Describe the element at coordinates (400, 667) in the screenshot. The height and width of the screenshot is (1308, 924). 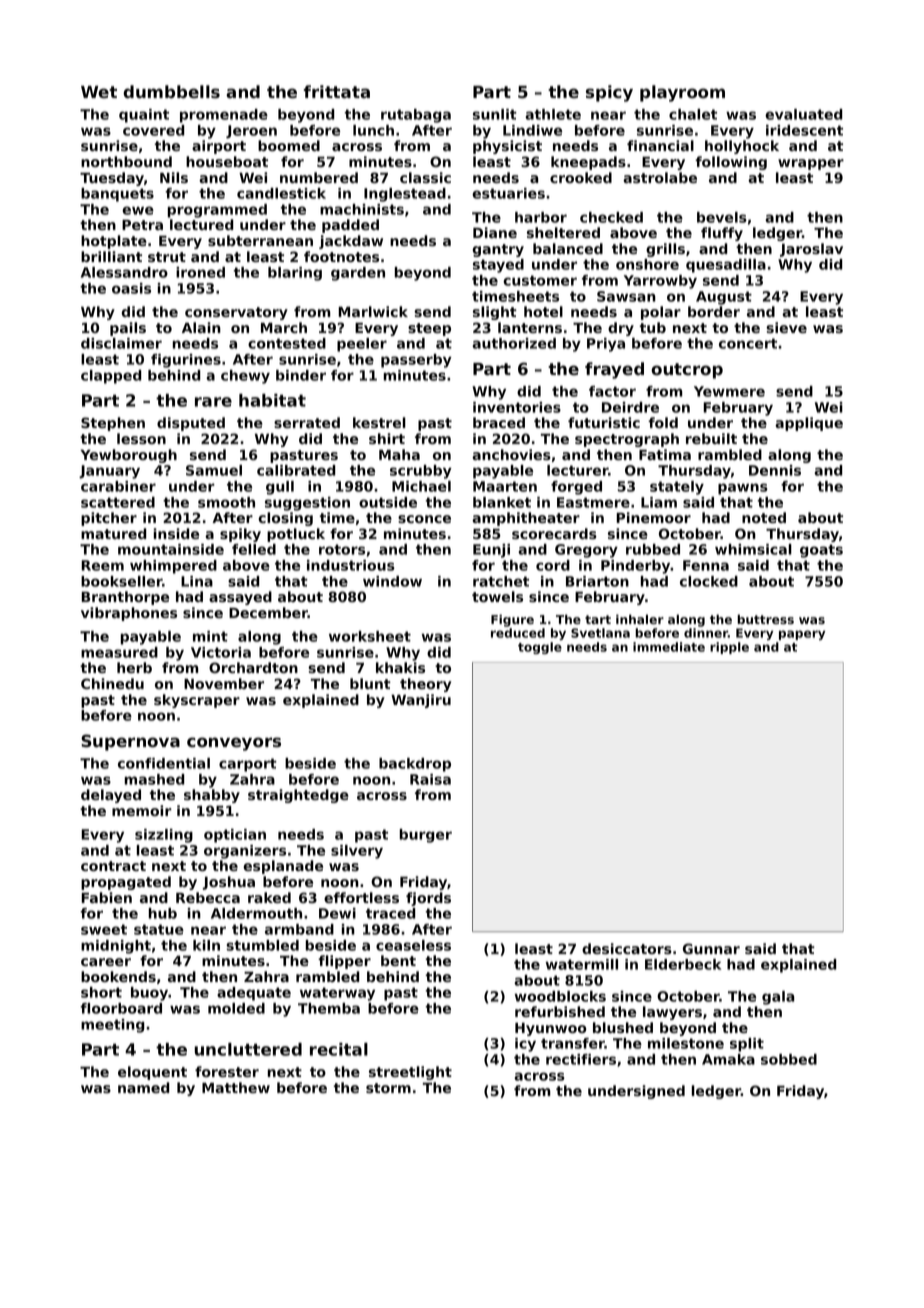
I see `khakis` at that location.
